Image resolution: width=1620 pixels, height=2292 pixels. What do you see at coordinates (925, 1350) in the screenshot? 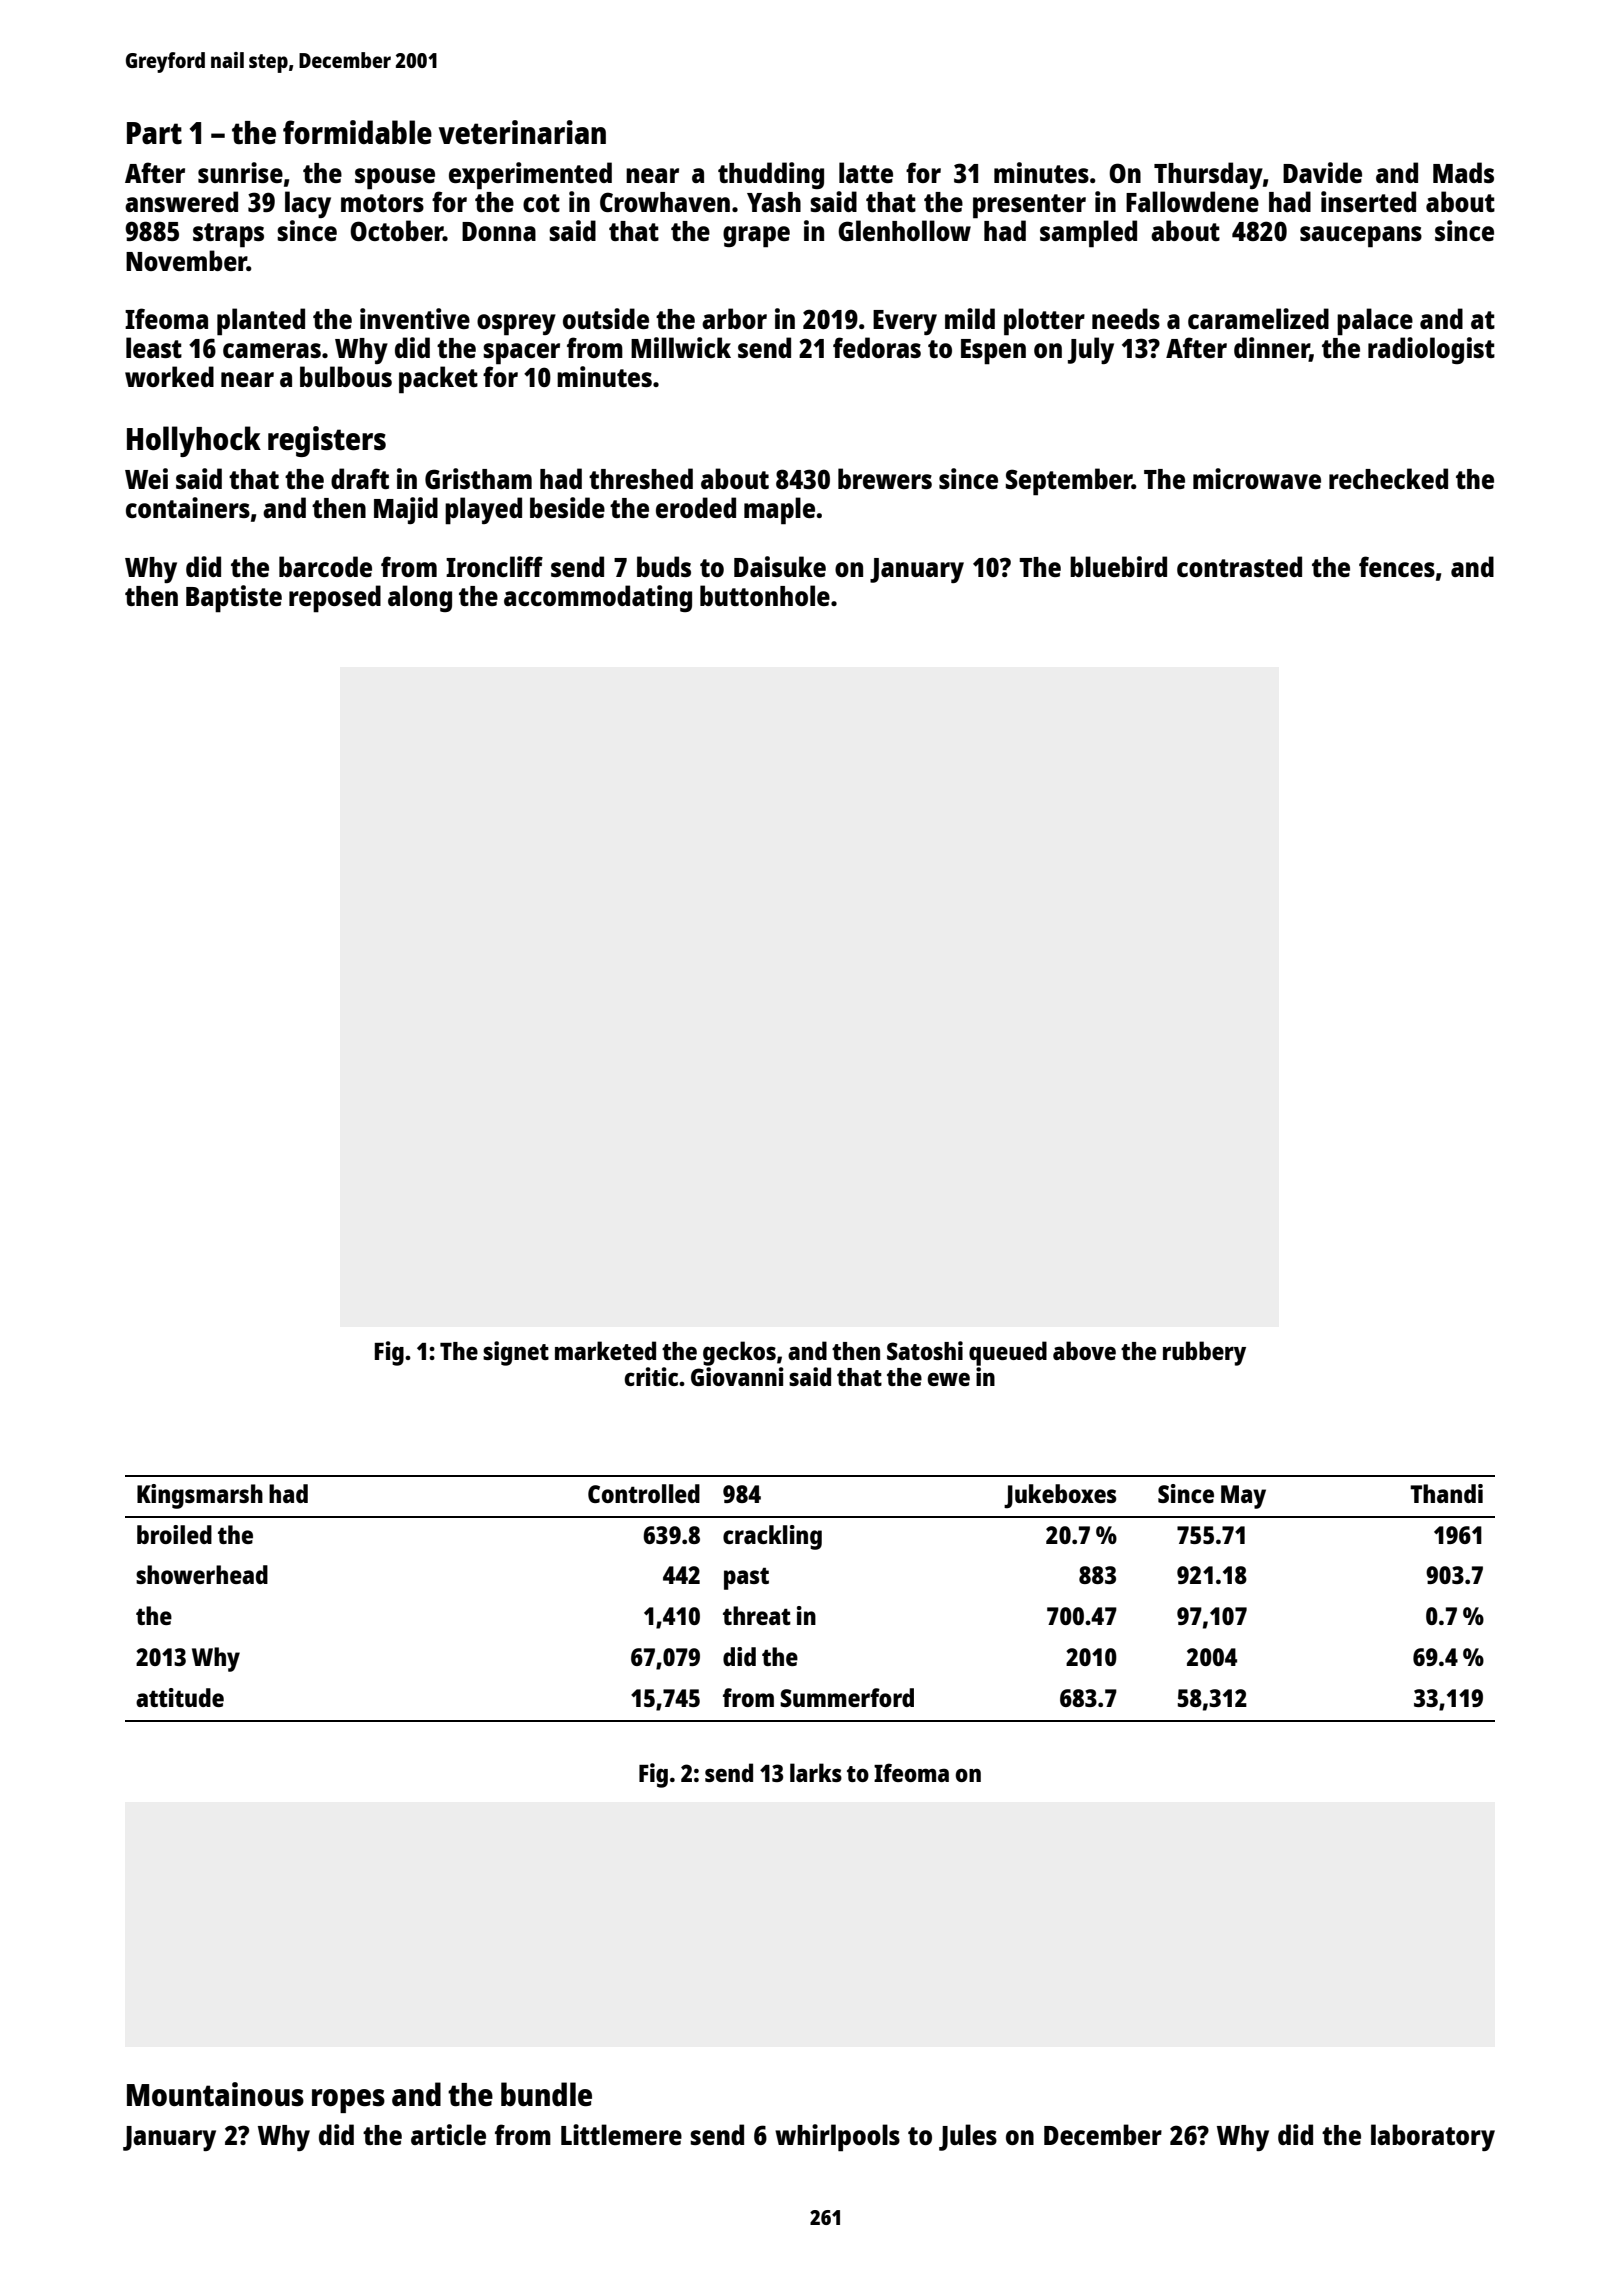
I see `Satoshi` at bounding box center [925, 1350].
